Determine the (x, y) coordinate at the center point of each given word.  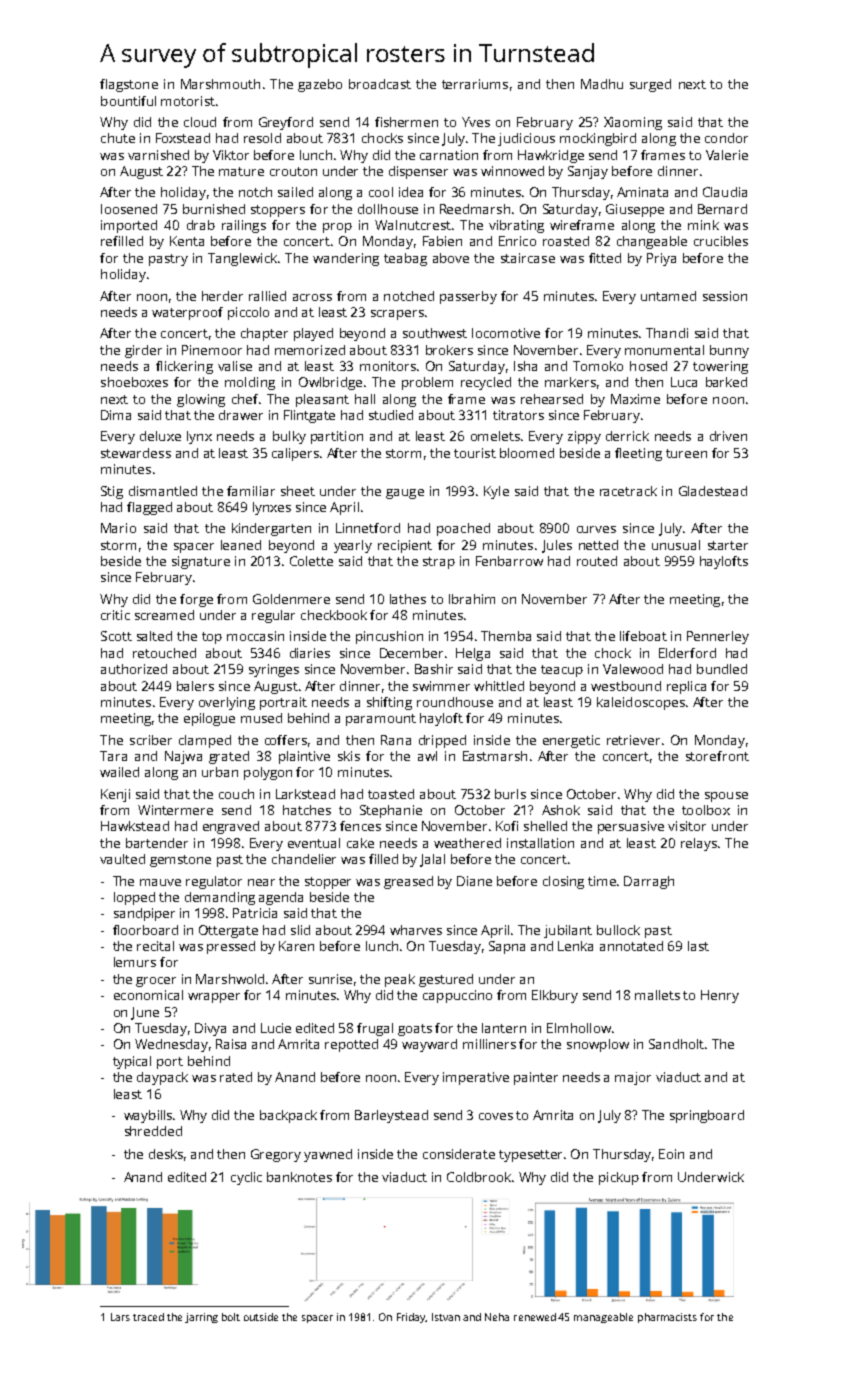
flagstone (129, 85)
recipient (405, 546)
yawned (328, 1155)
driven (728, 436)
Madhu (602, 84)
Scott (116, 636)
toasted (391, 794)
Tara (113, 756)
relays (699, 844)
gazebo (320, 85)
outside (261, 1317)
